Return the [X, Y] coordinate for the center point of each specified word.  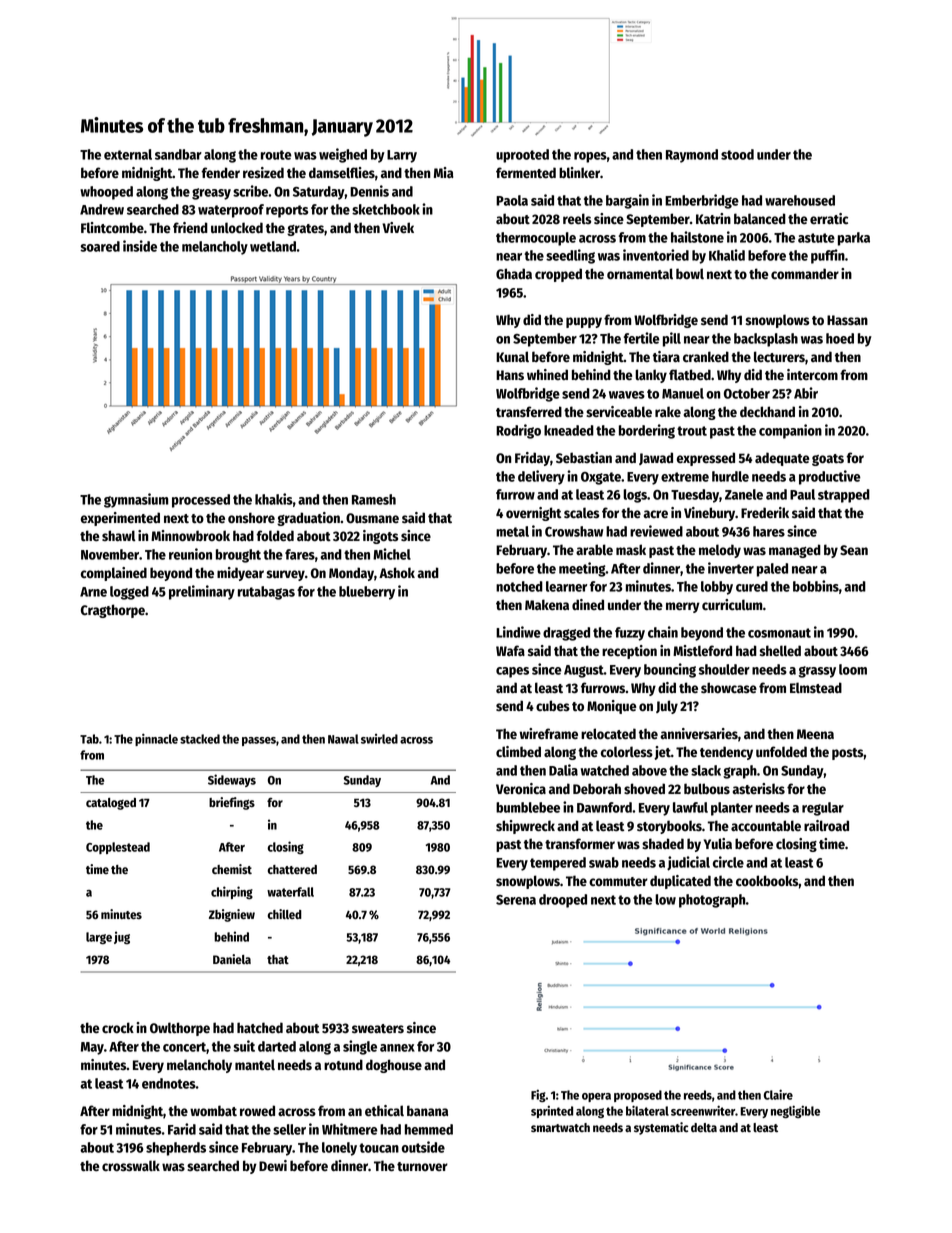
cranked [706, 356]
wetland [273, 246]
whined [547, 374]
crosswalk [131, 1166]
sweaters [378, 1029]
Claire [778, 1094]
